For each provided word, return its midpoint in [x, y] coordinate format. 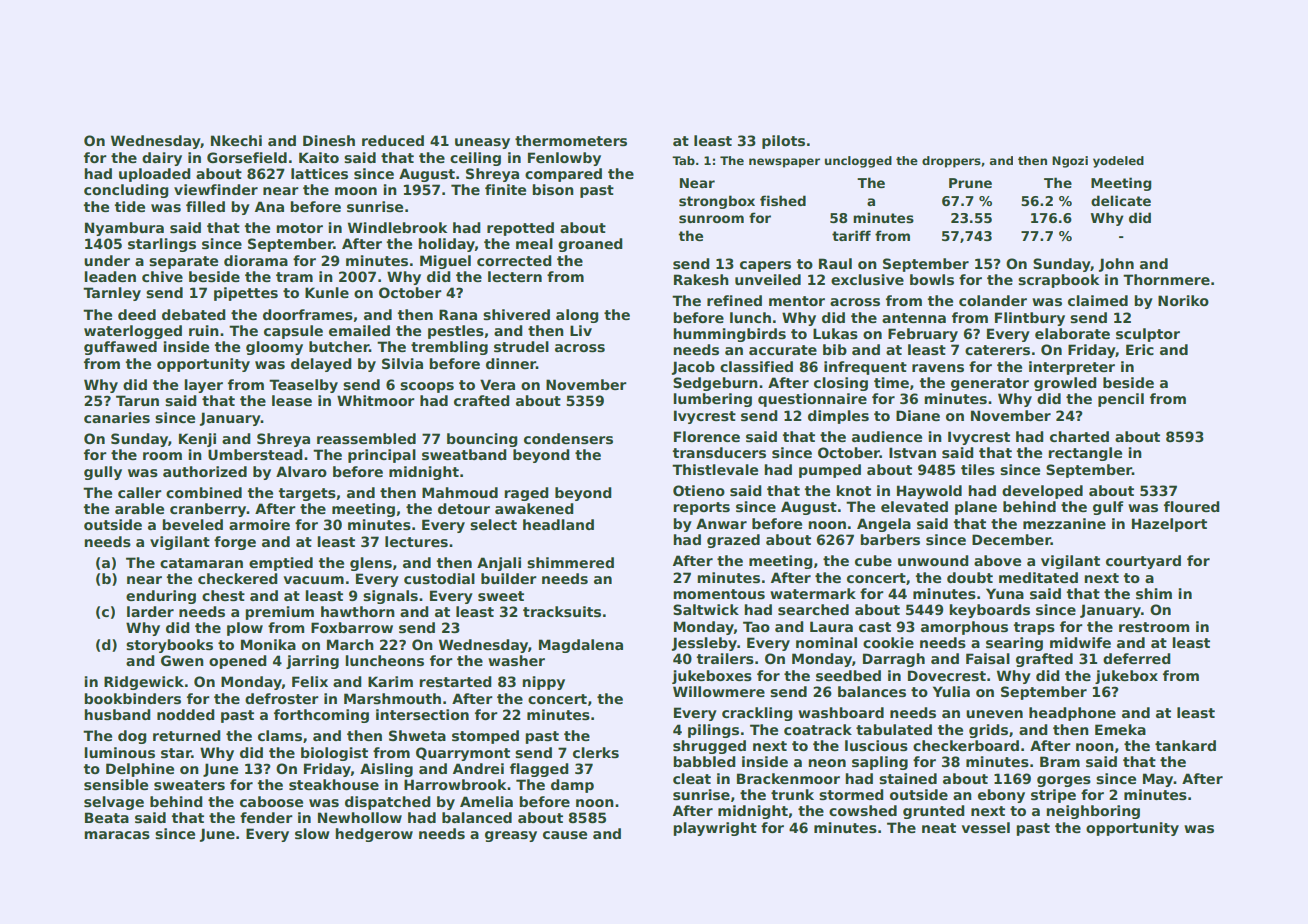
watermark [813, 593]
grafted [1044, 660]
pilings [713, 731]
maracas [117, 835]
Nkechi [236, 140]
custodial [439, 578]
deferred [1136, 658]
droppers [951, 162]
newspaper [784, 163]
